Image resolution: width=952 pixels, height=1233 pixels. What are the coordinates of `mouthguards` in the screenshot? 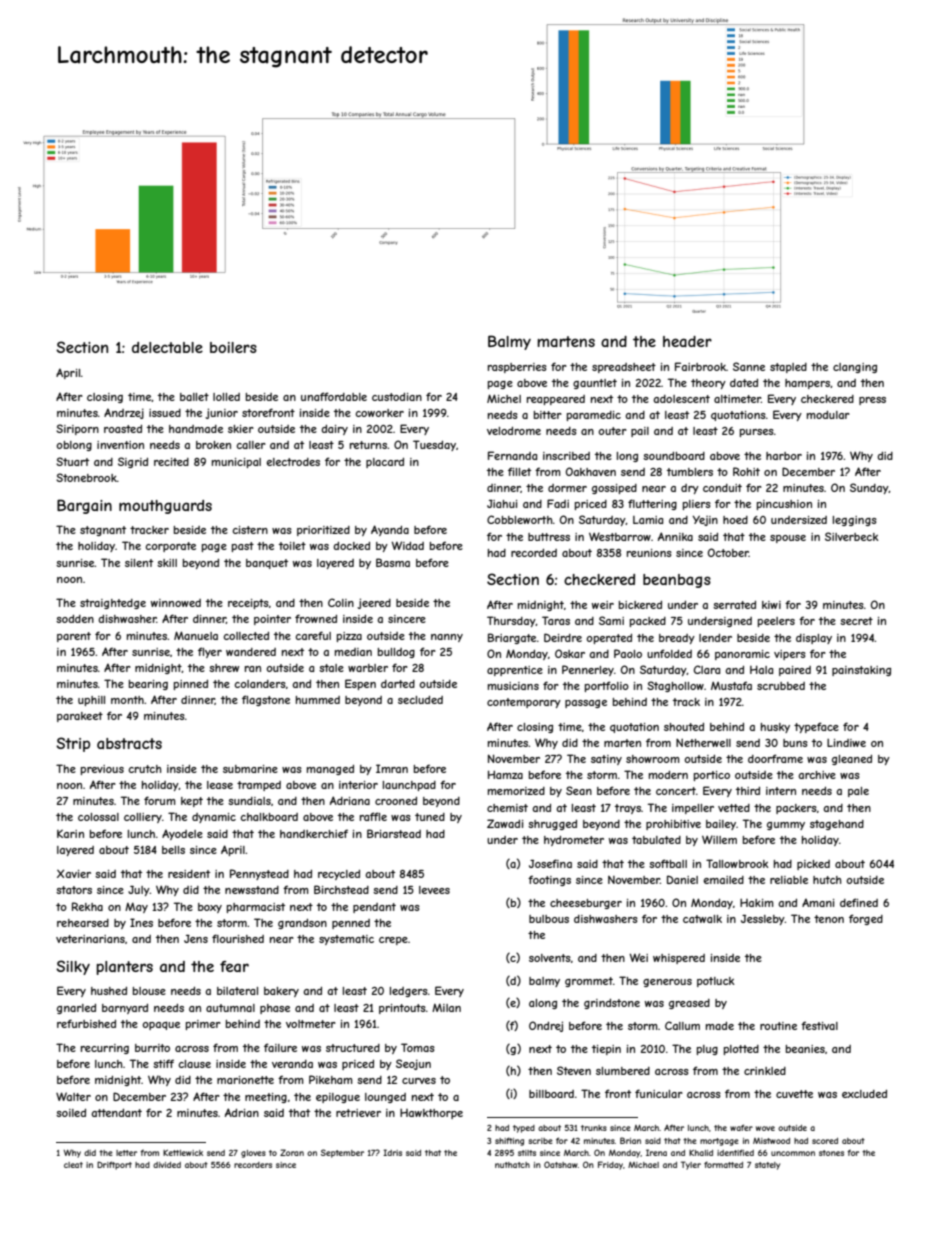 It's located at (165, 507).
